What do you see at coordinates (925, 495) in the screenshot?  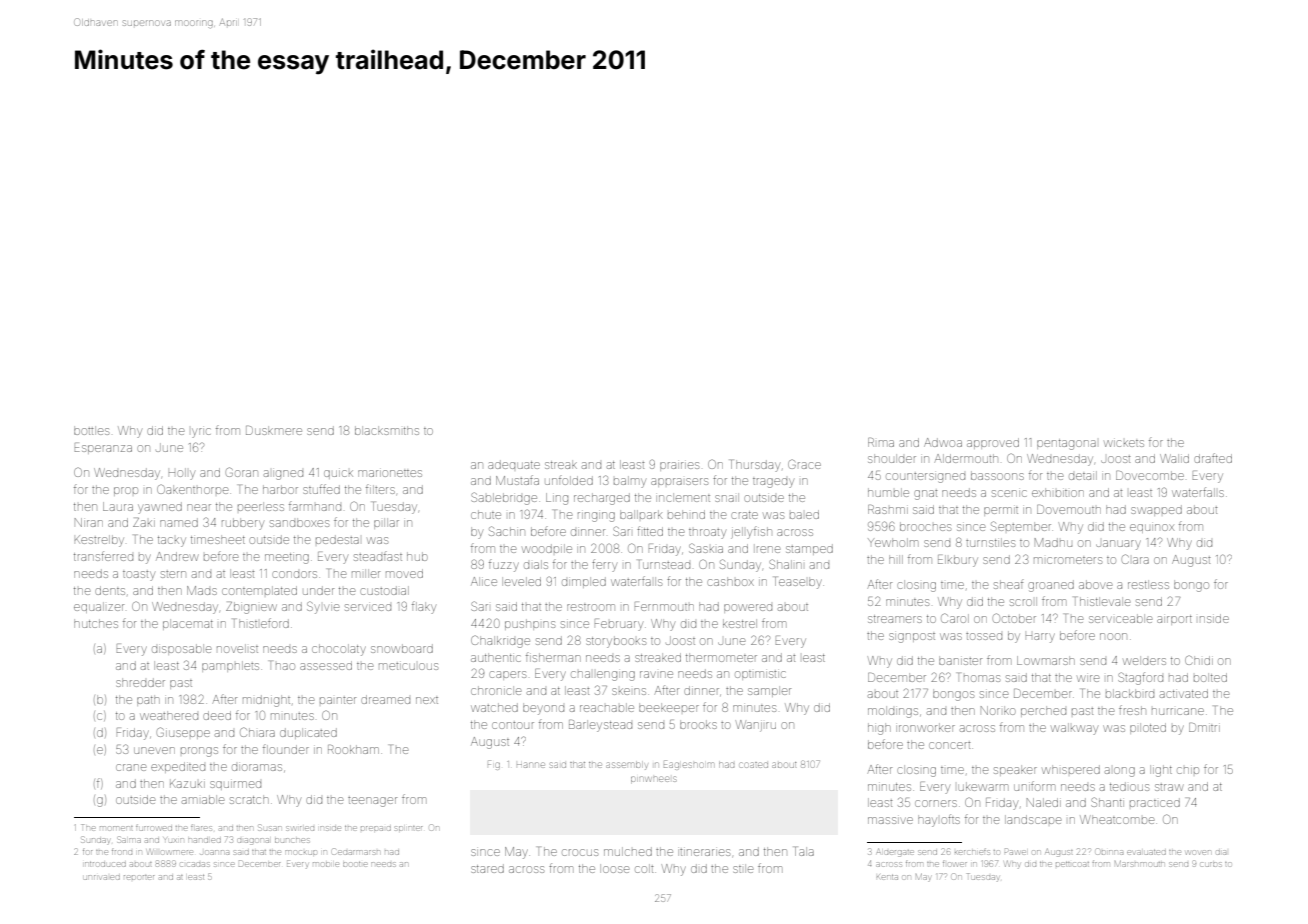 I see `gnat` at bounding box center [925, 495].
